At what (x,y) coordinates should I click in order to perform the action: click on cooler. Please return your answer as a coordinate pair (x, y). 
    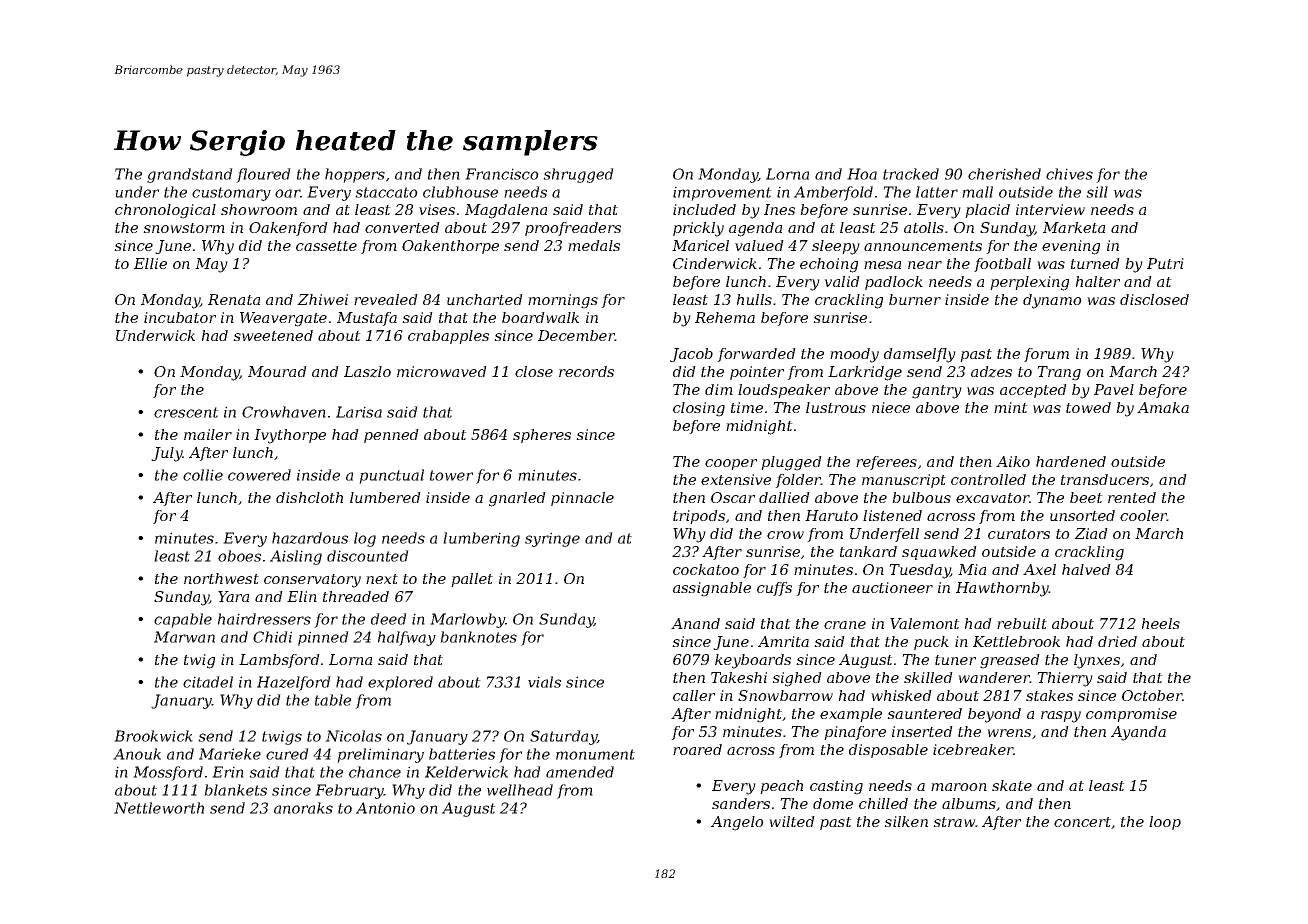
    Looking at the image, I should click on (1143, 515).
